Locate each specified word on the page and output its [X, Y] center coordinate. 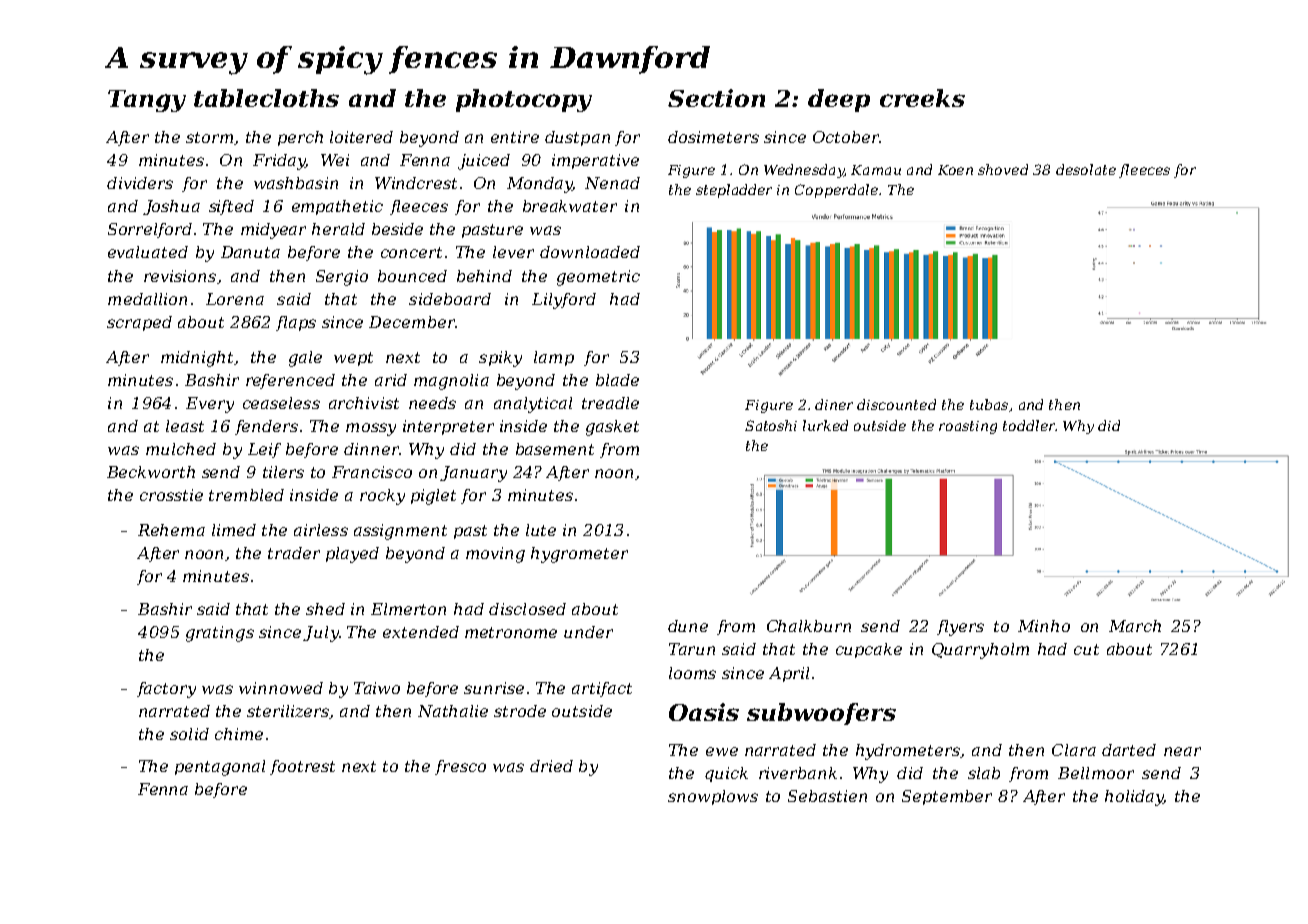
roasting [968, 427]
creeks [922, 98]
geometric [598, 278]
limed [234, 530]
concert [411, 252]
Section [716, 98]
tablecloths [266, 98]
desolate [1086, 169]
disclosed [527, 609]
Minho [1044, 626]
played [352, 555]
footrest [302, 767]
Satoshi [771, 425]
